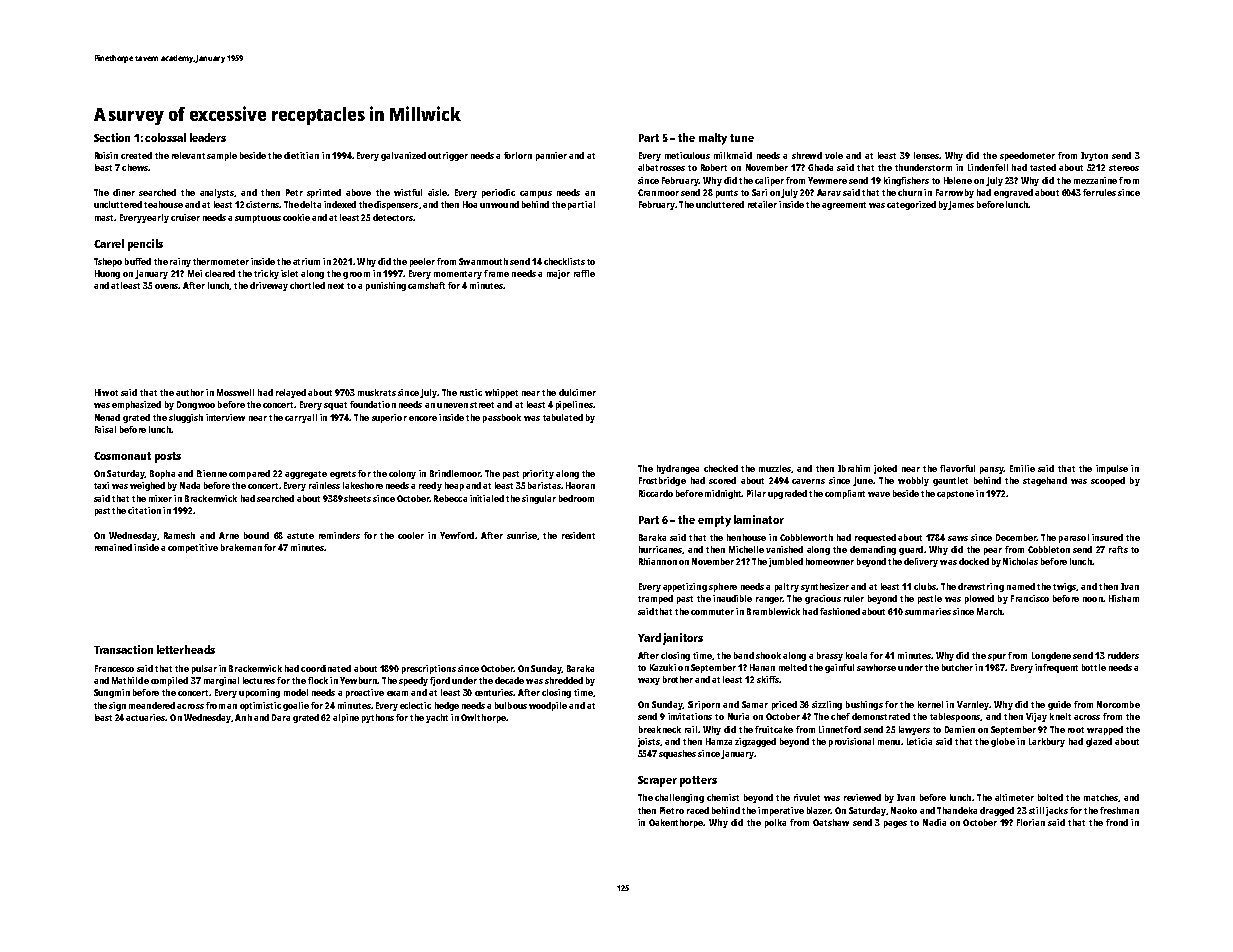 This screenshot has height=952, width=1233. Describe the element at coordinates (1074, 538) in the screenshot. I see `parasol` at that location.
